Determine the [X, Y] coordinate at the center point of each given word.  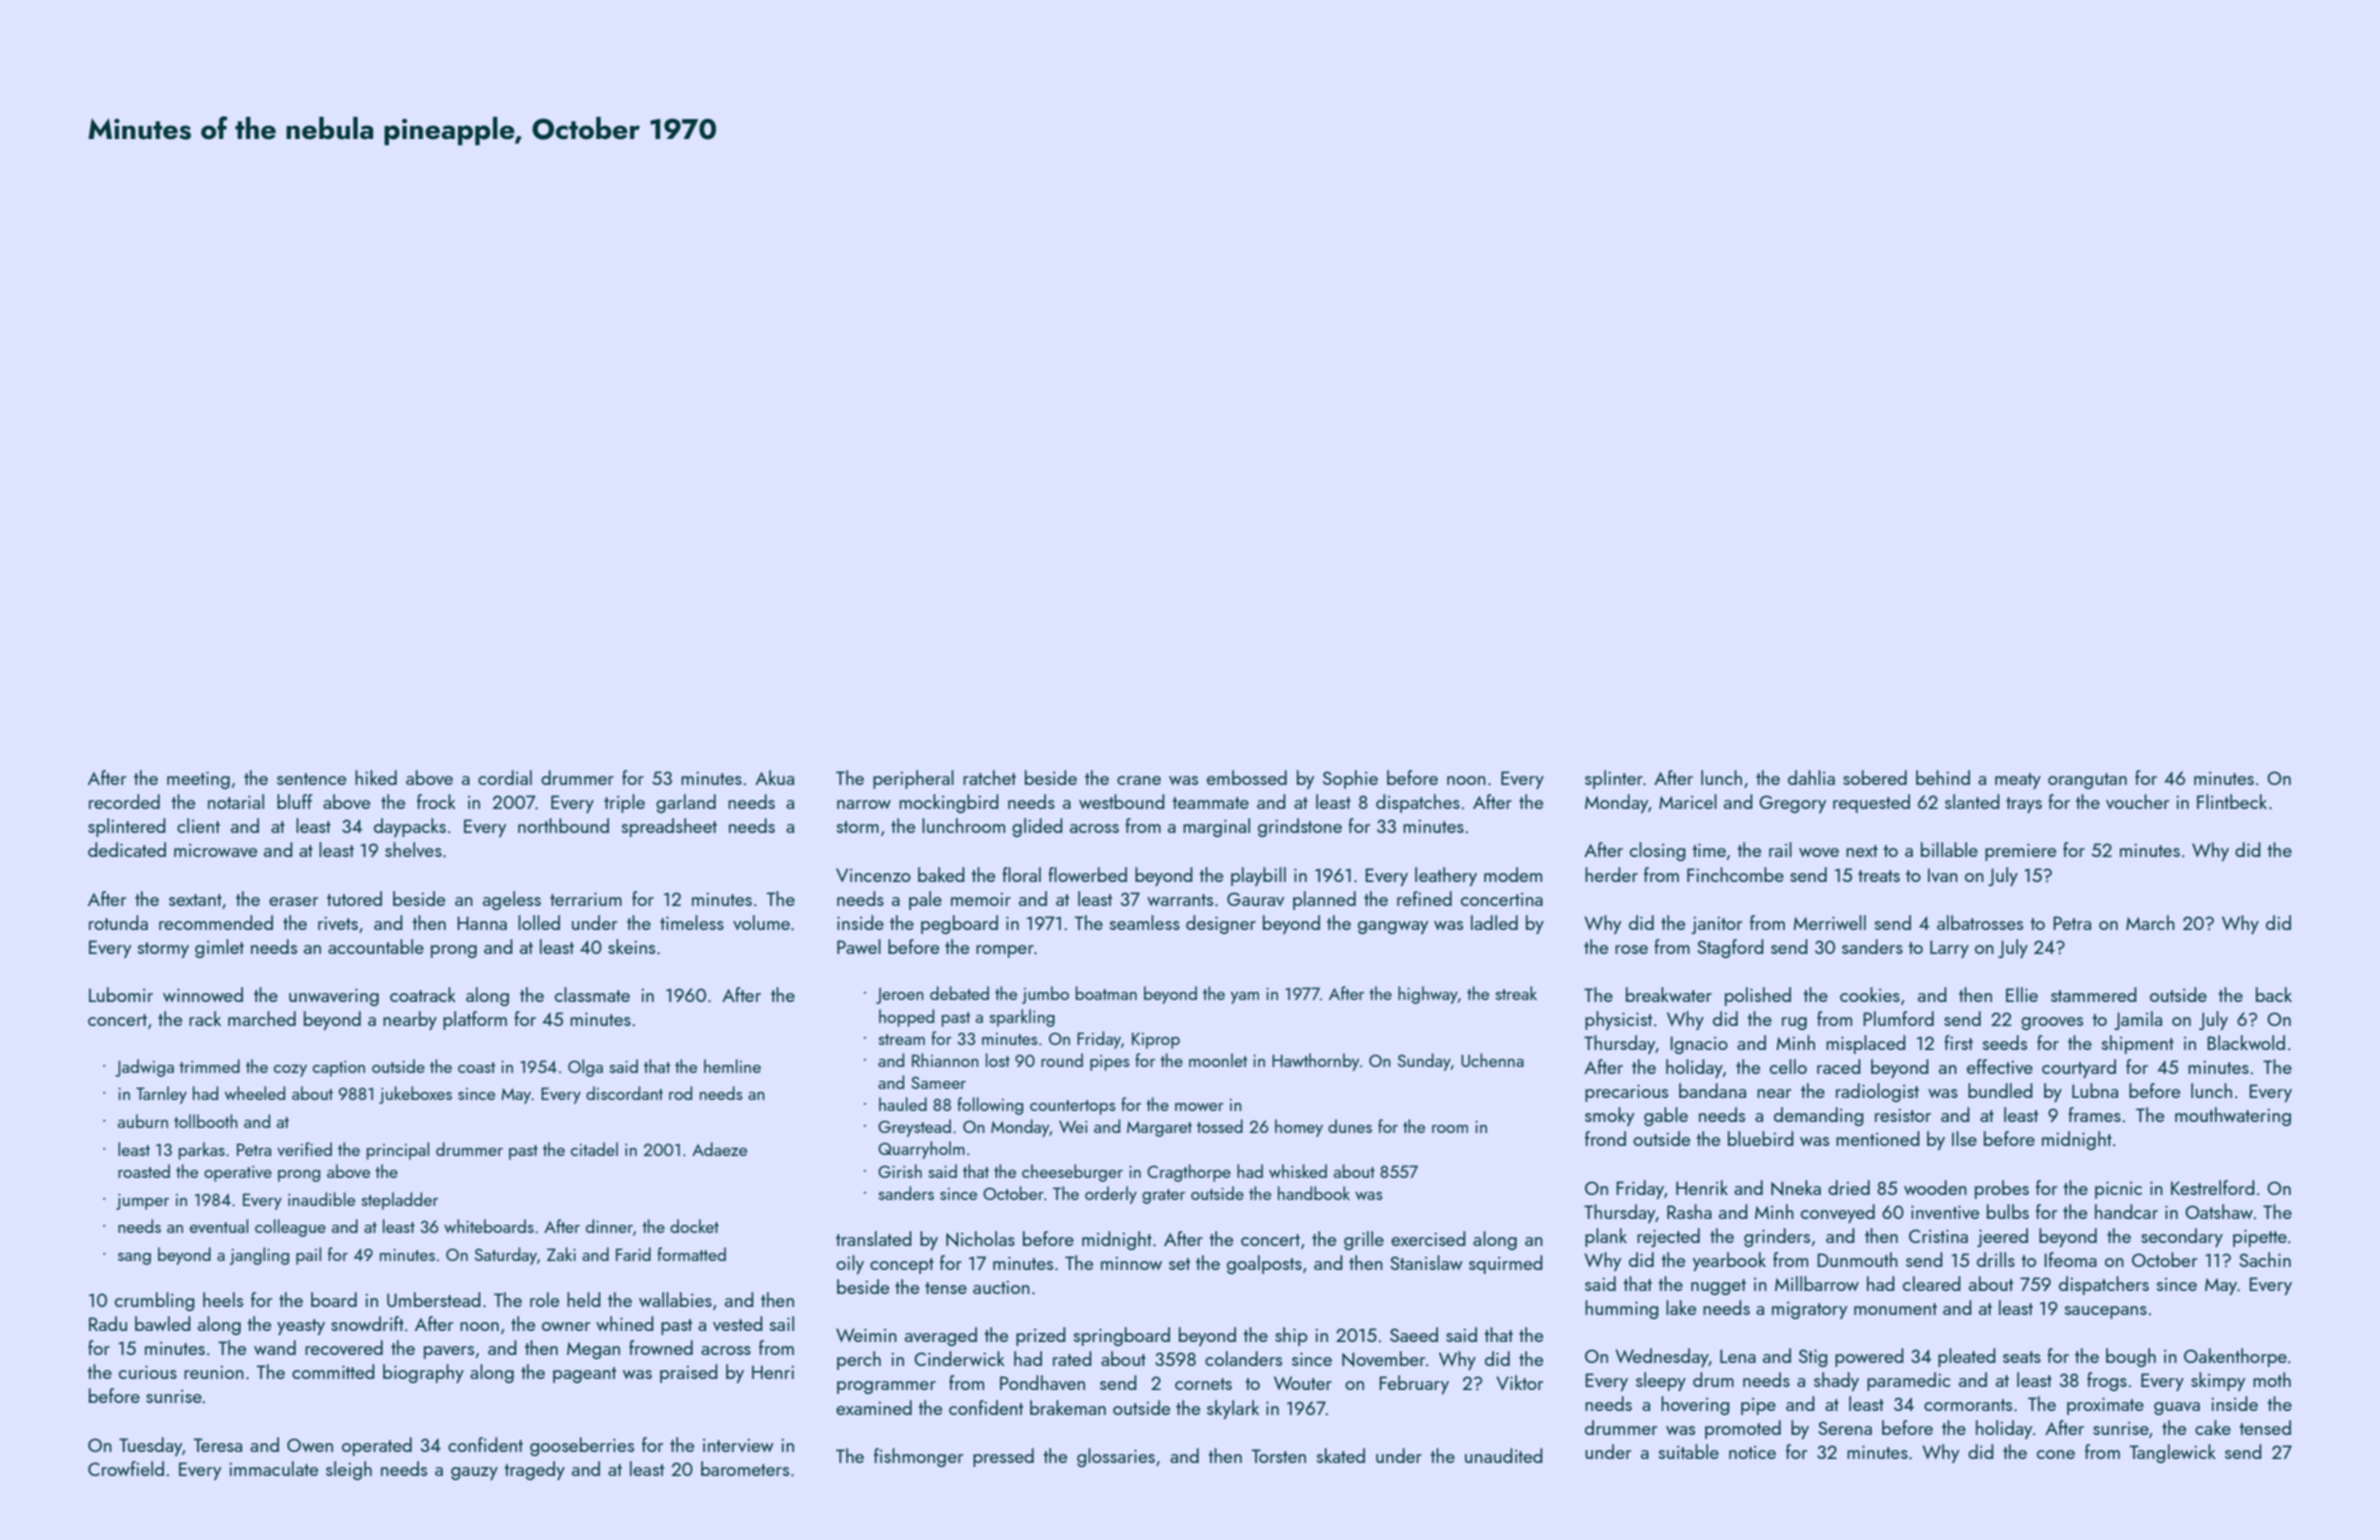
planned [1324, 900]
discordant [624, 1093]
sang [134, 1259]
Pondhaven [1042, 1382]
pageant [584, 1375]
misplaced [1866, 1044]
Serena [1845, 1428]
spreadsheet [669, 827]
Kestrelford [2213, 1187]
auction [1001, 1287]
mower [1199, 1107]
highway [1428, 995]
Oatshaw [2219, 1211]
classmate [592, 994]
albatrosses [1980, 922]
